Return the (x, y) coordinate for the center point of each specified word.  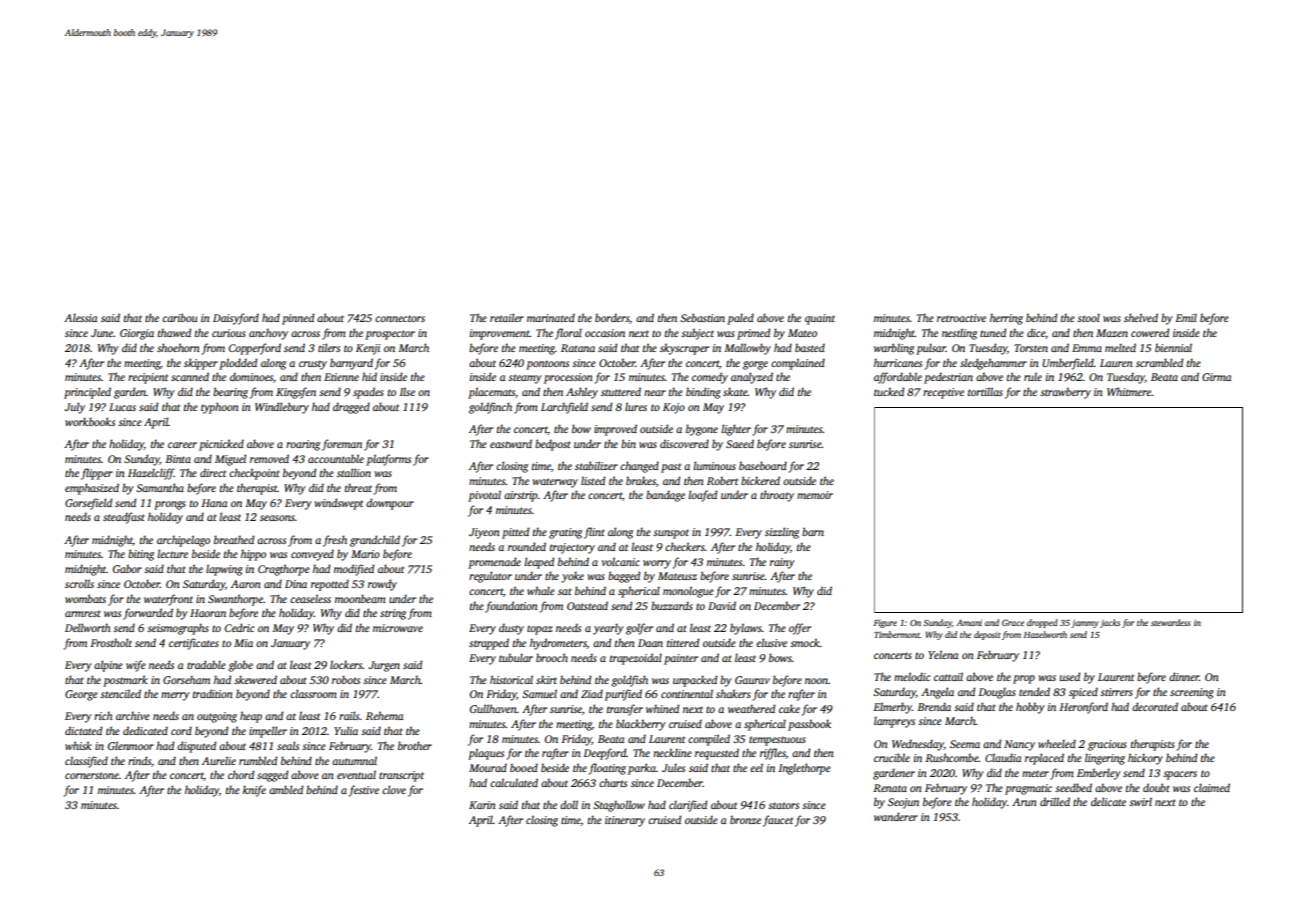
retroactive (961, 318)
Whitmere (1129, 391)
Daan (650, 643)
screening (1192, 693)
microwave (398, 628)
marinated (551, 317)
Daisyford (236, 319)
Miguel (230, 460)
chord (241, 774)
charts (613, 782)
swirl (1140, 801)
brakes (641, 480)
